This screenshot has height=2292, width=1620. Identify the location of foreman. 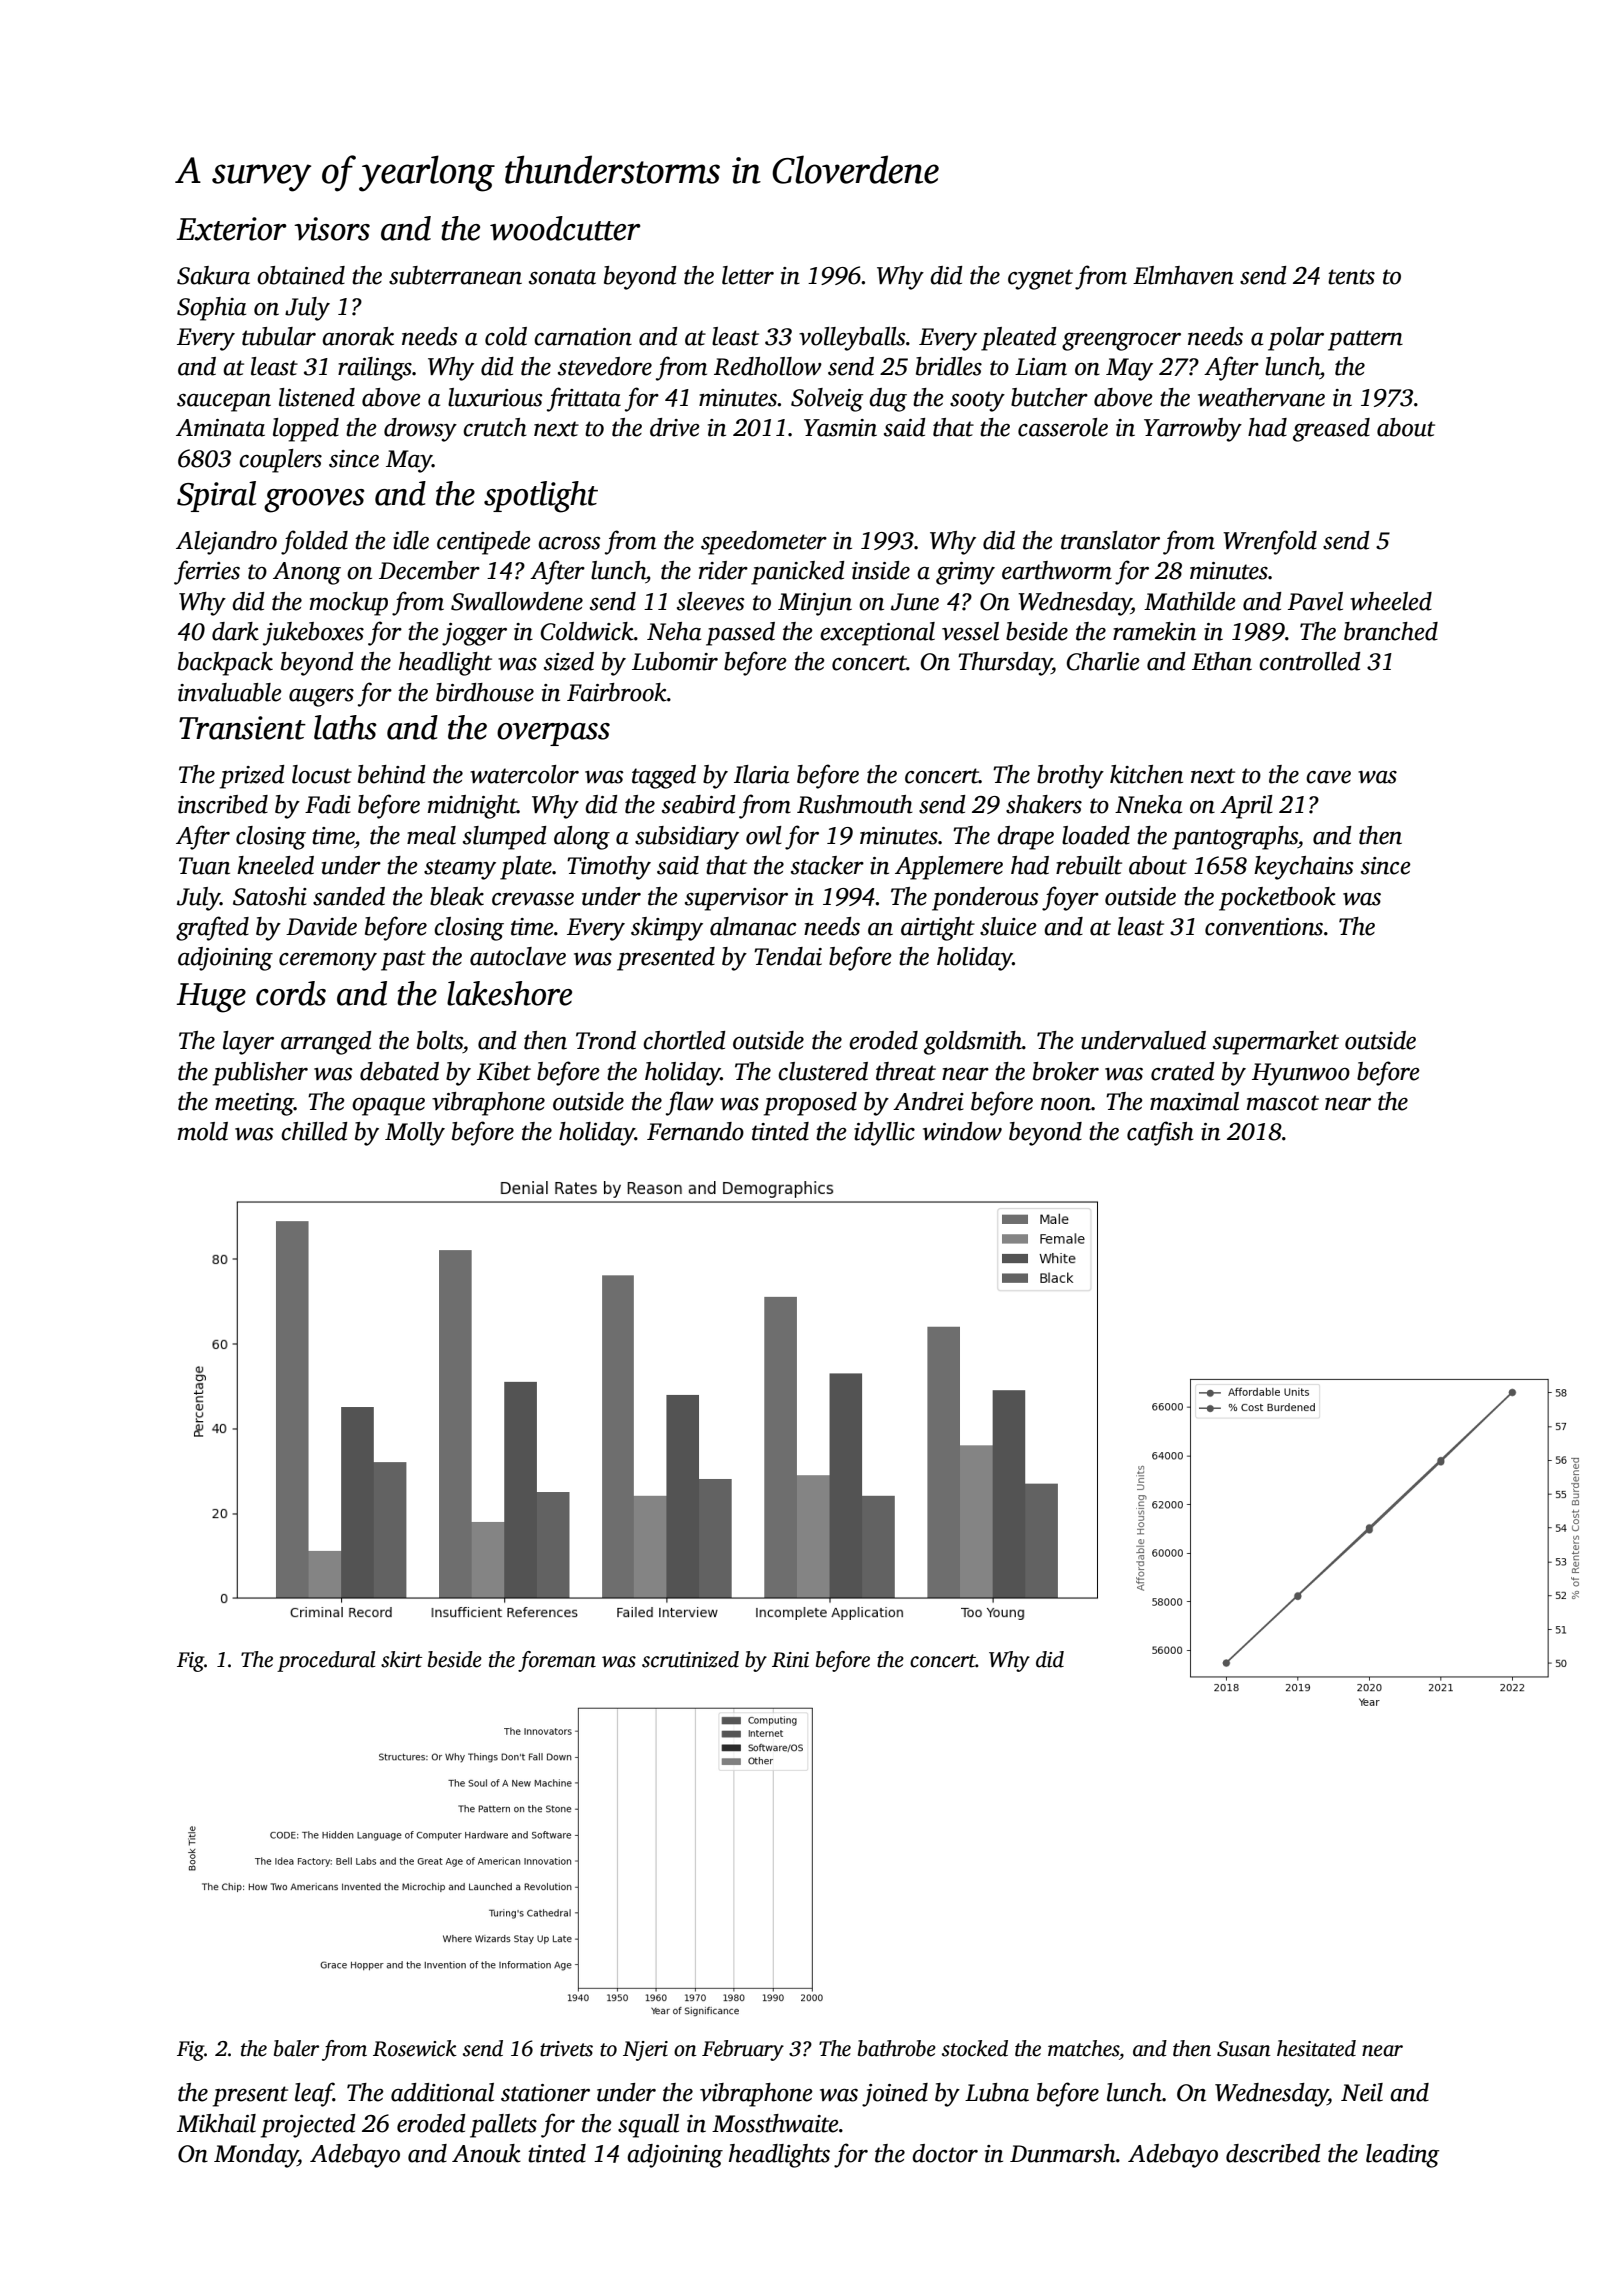
(557, 1661).
